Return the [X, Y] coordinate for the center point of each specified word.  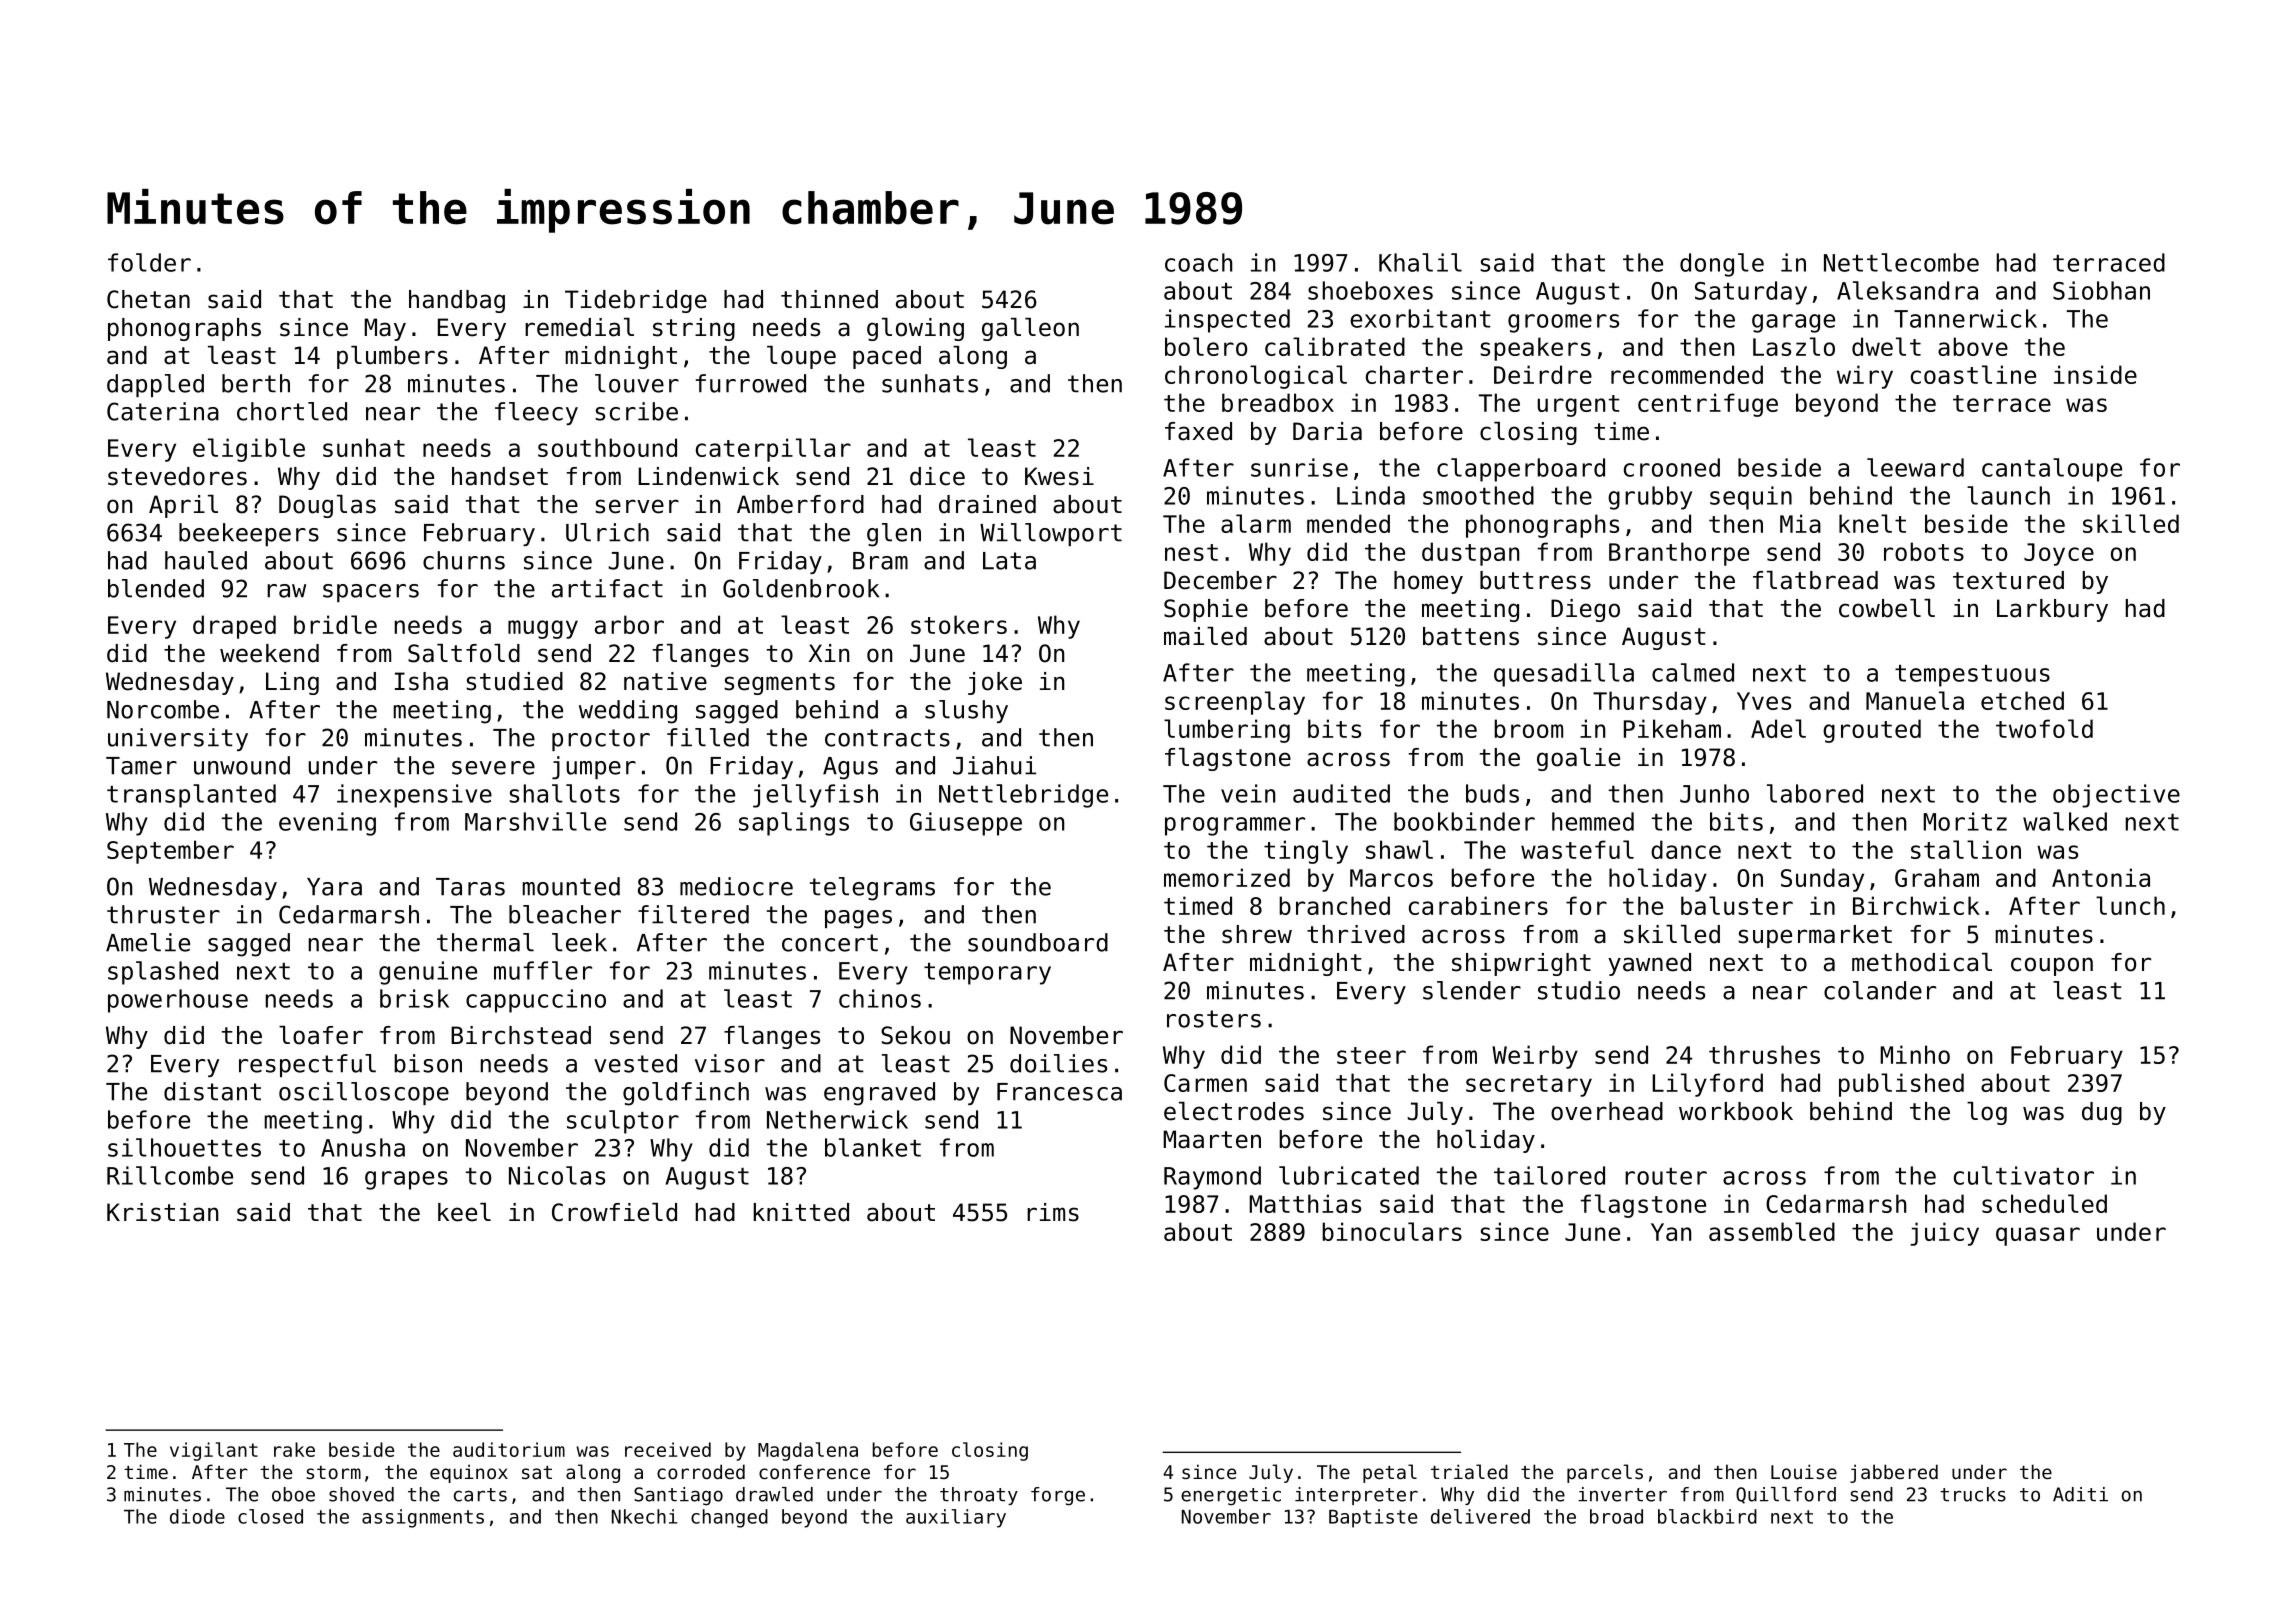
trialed [1469, 1471]
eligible [249, 450]
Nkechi [644, 1516]
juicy [1944, 1234]
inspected [1227, 321]
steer [1371, 1055]
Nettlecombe [1901, 262]
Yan [1671, 1232]
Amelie [148, 942]
